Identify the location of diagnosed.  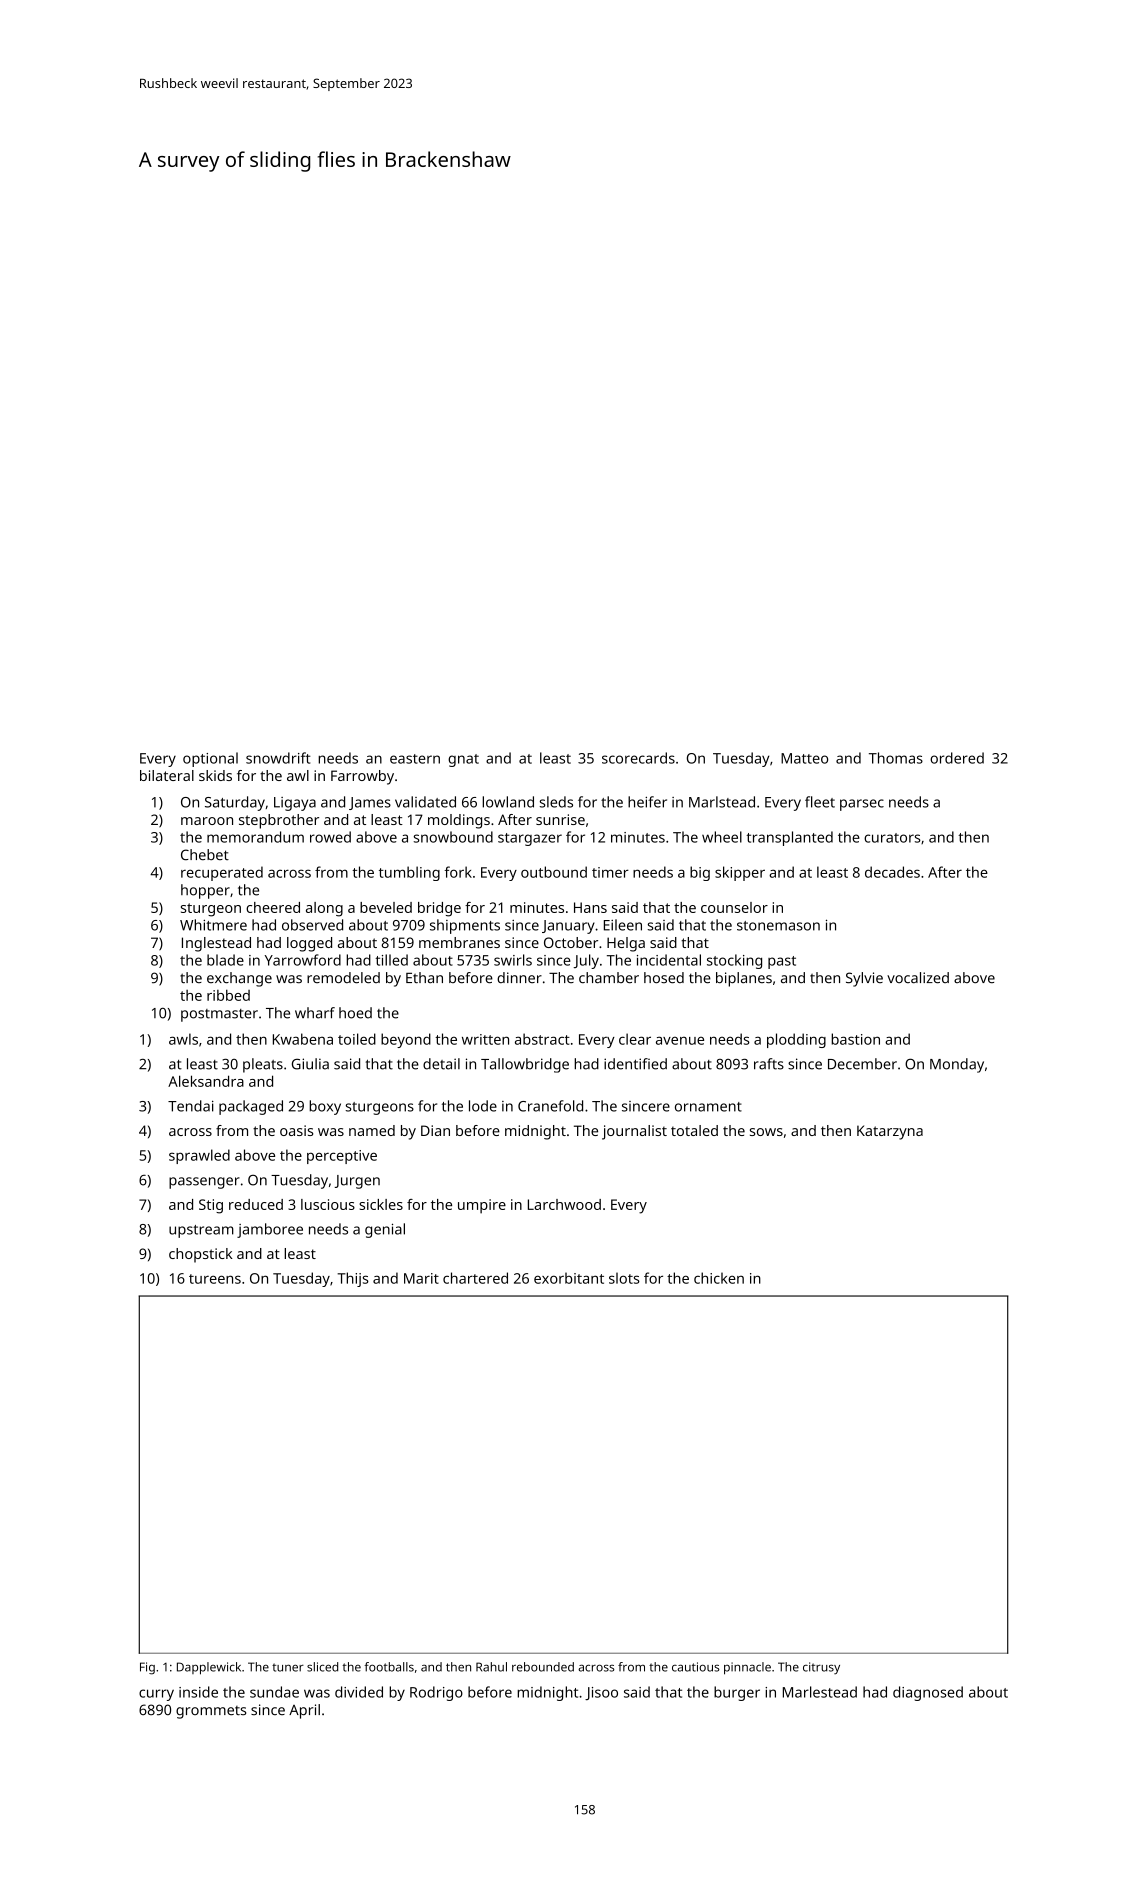
(928, 1693).
